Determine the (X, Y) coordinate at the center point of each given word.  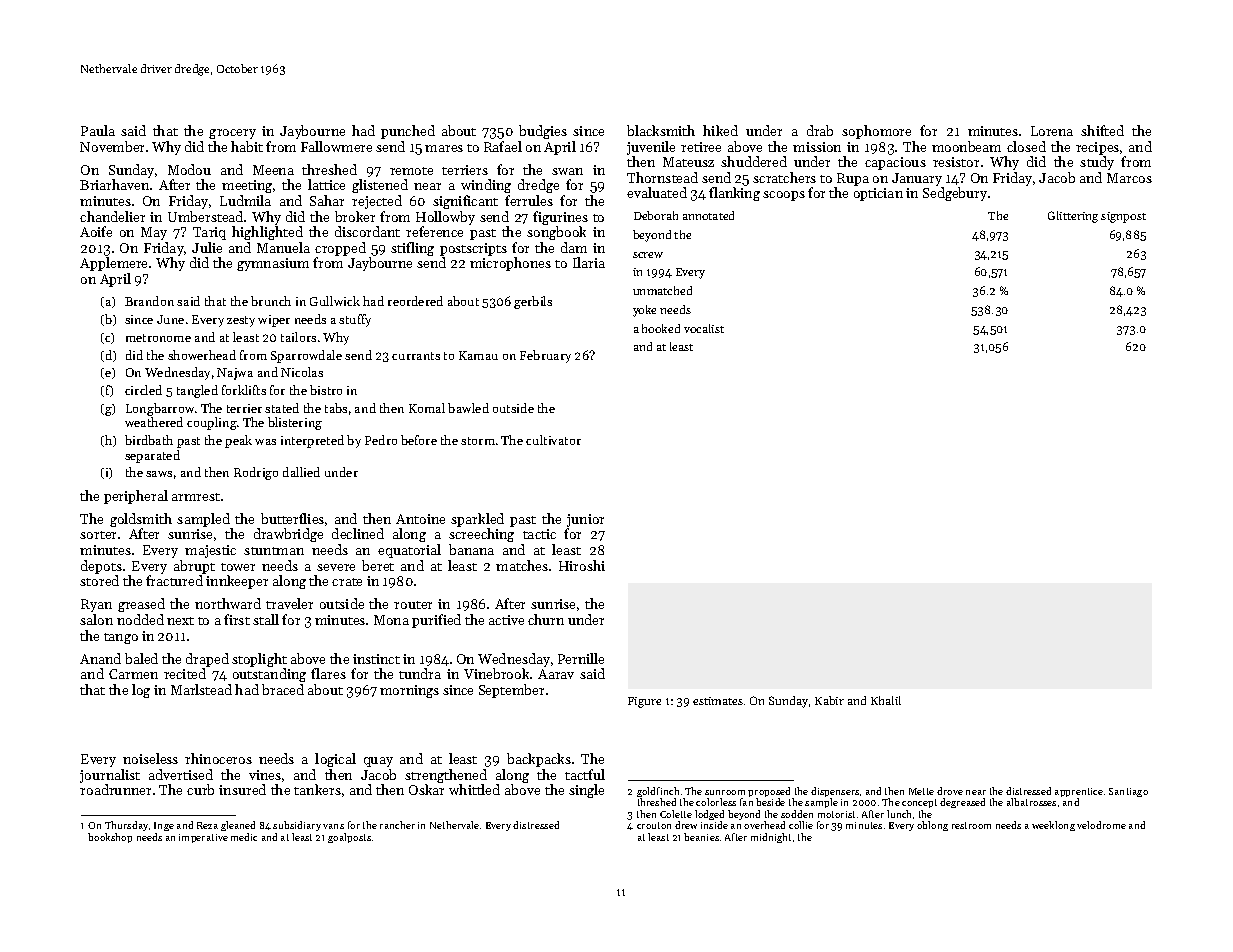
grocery (232, 134)
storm (478, 441)
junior (585, 520)
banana (471, 549)
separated (152, 456)
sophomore (876, 132)
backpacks (539, 760)
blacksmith (661, 130)
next (180, 621)
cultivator (553, 440)
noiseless (150, 758)
